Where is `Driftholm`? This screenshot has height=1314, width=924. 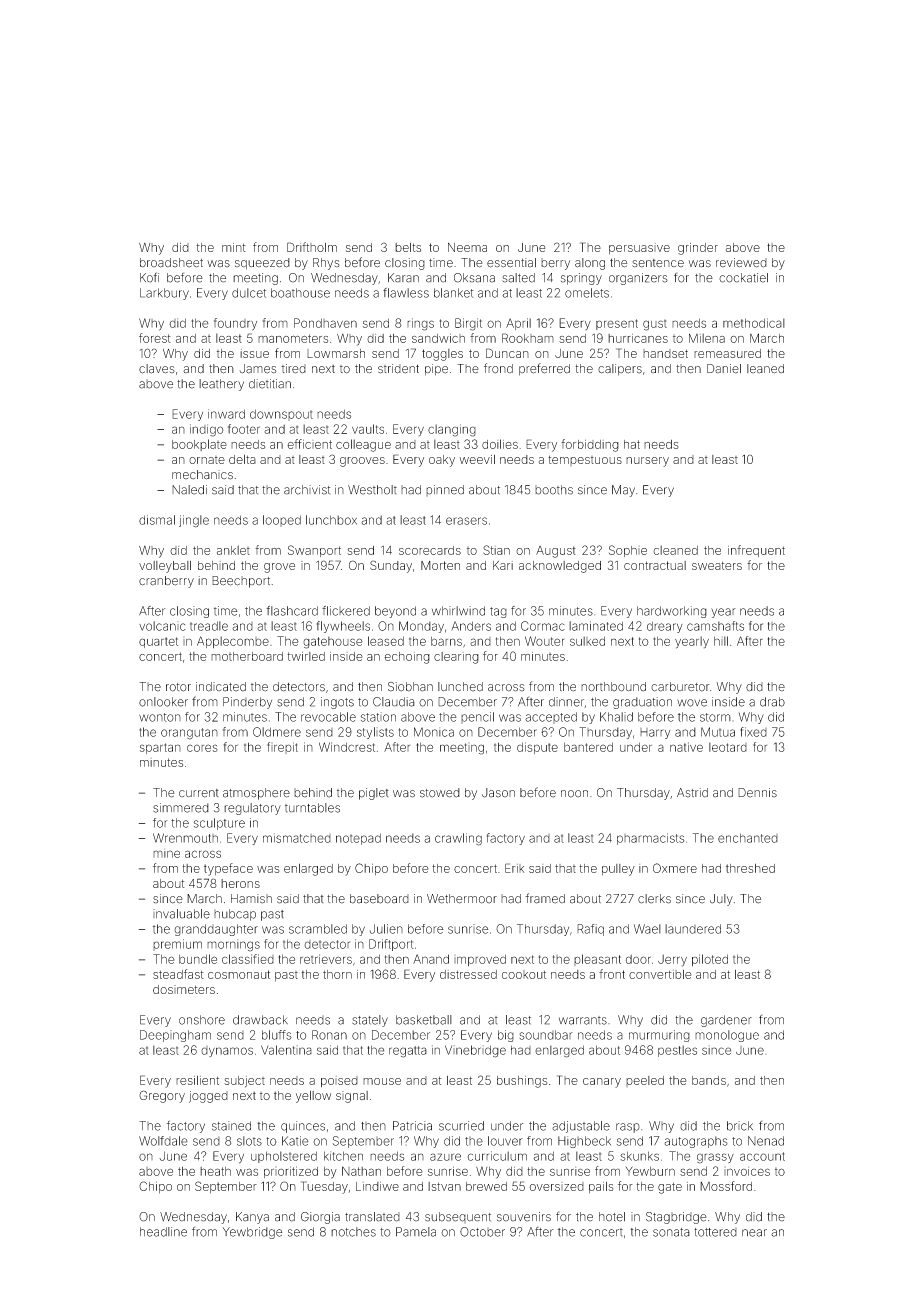
Driftholm is located at coordinates (312, 247).
